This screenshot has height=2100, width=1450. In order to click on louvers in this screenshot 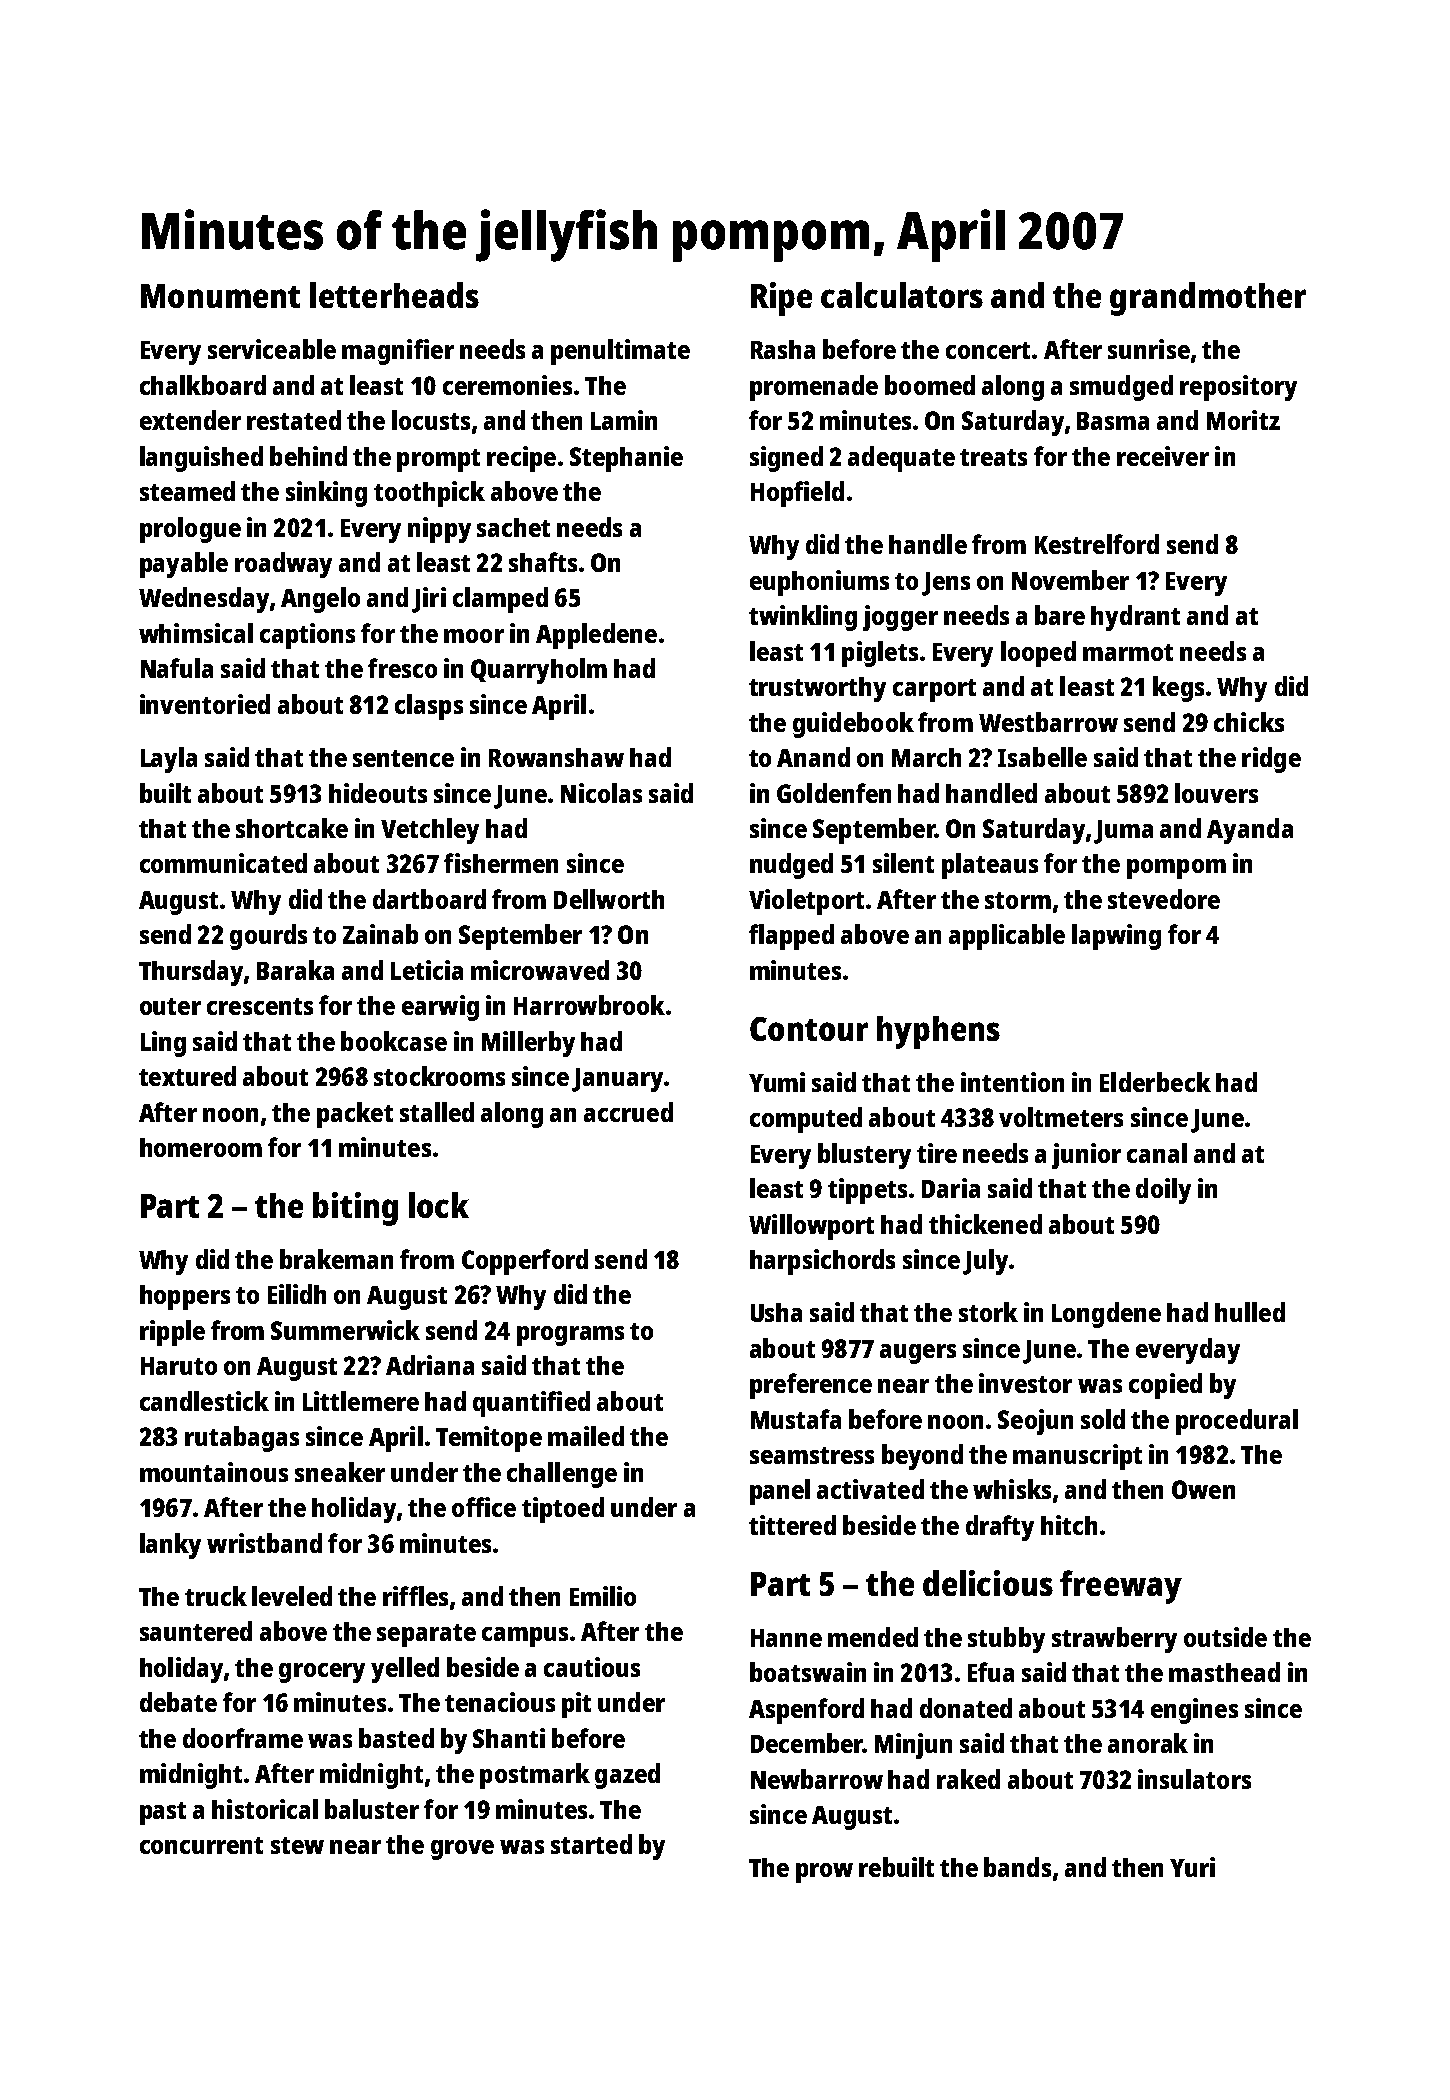, I will do `click(1216, 793)`.
